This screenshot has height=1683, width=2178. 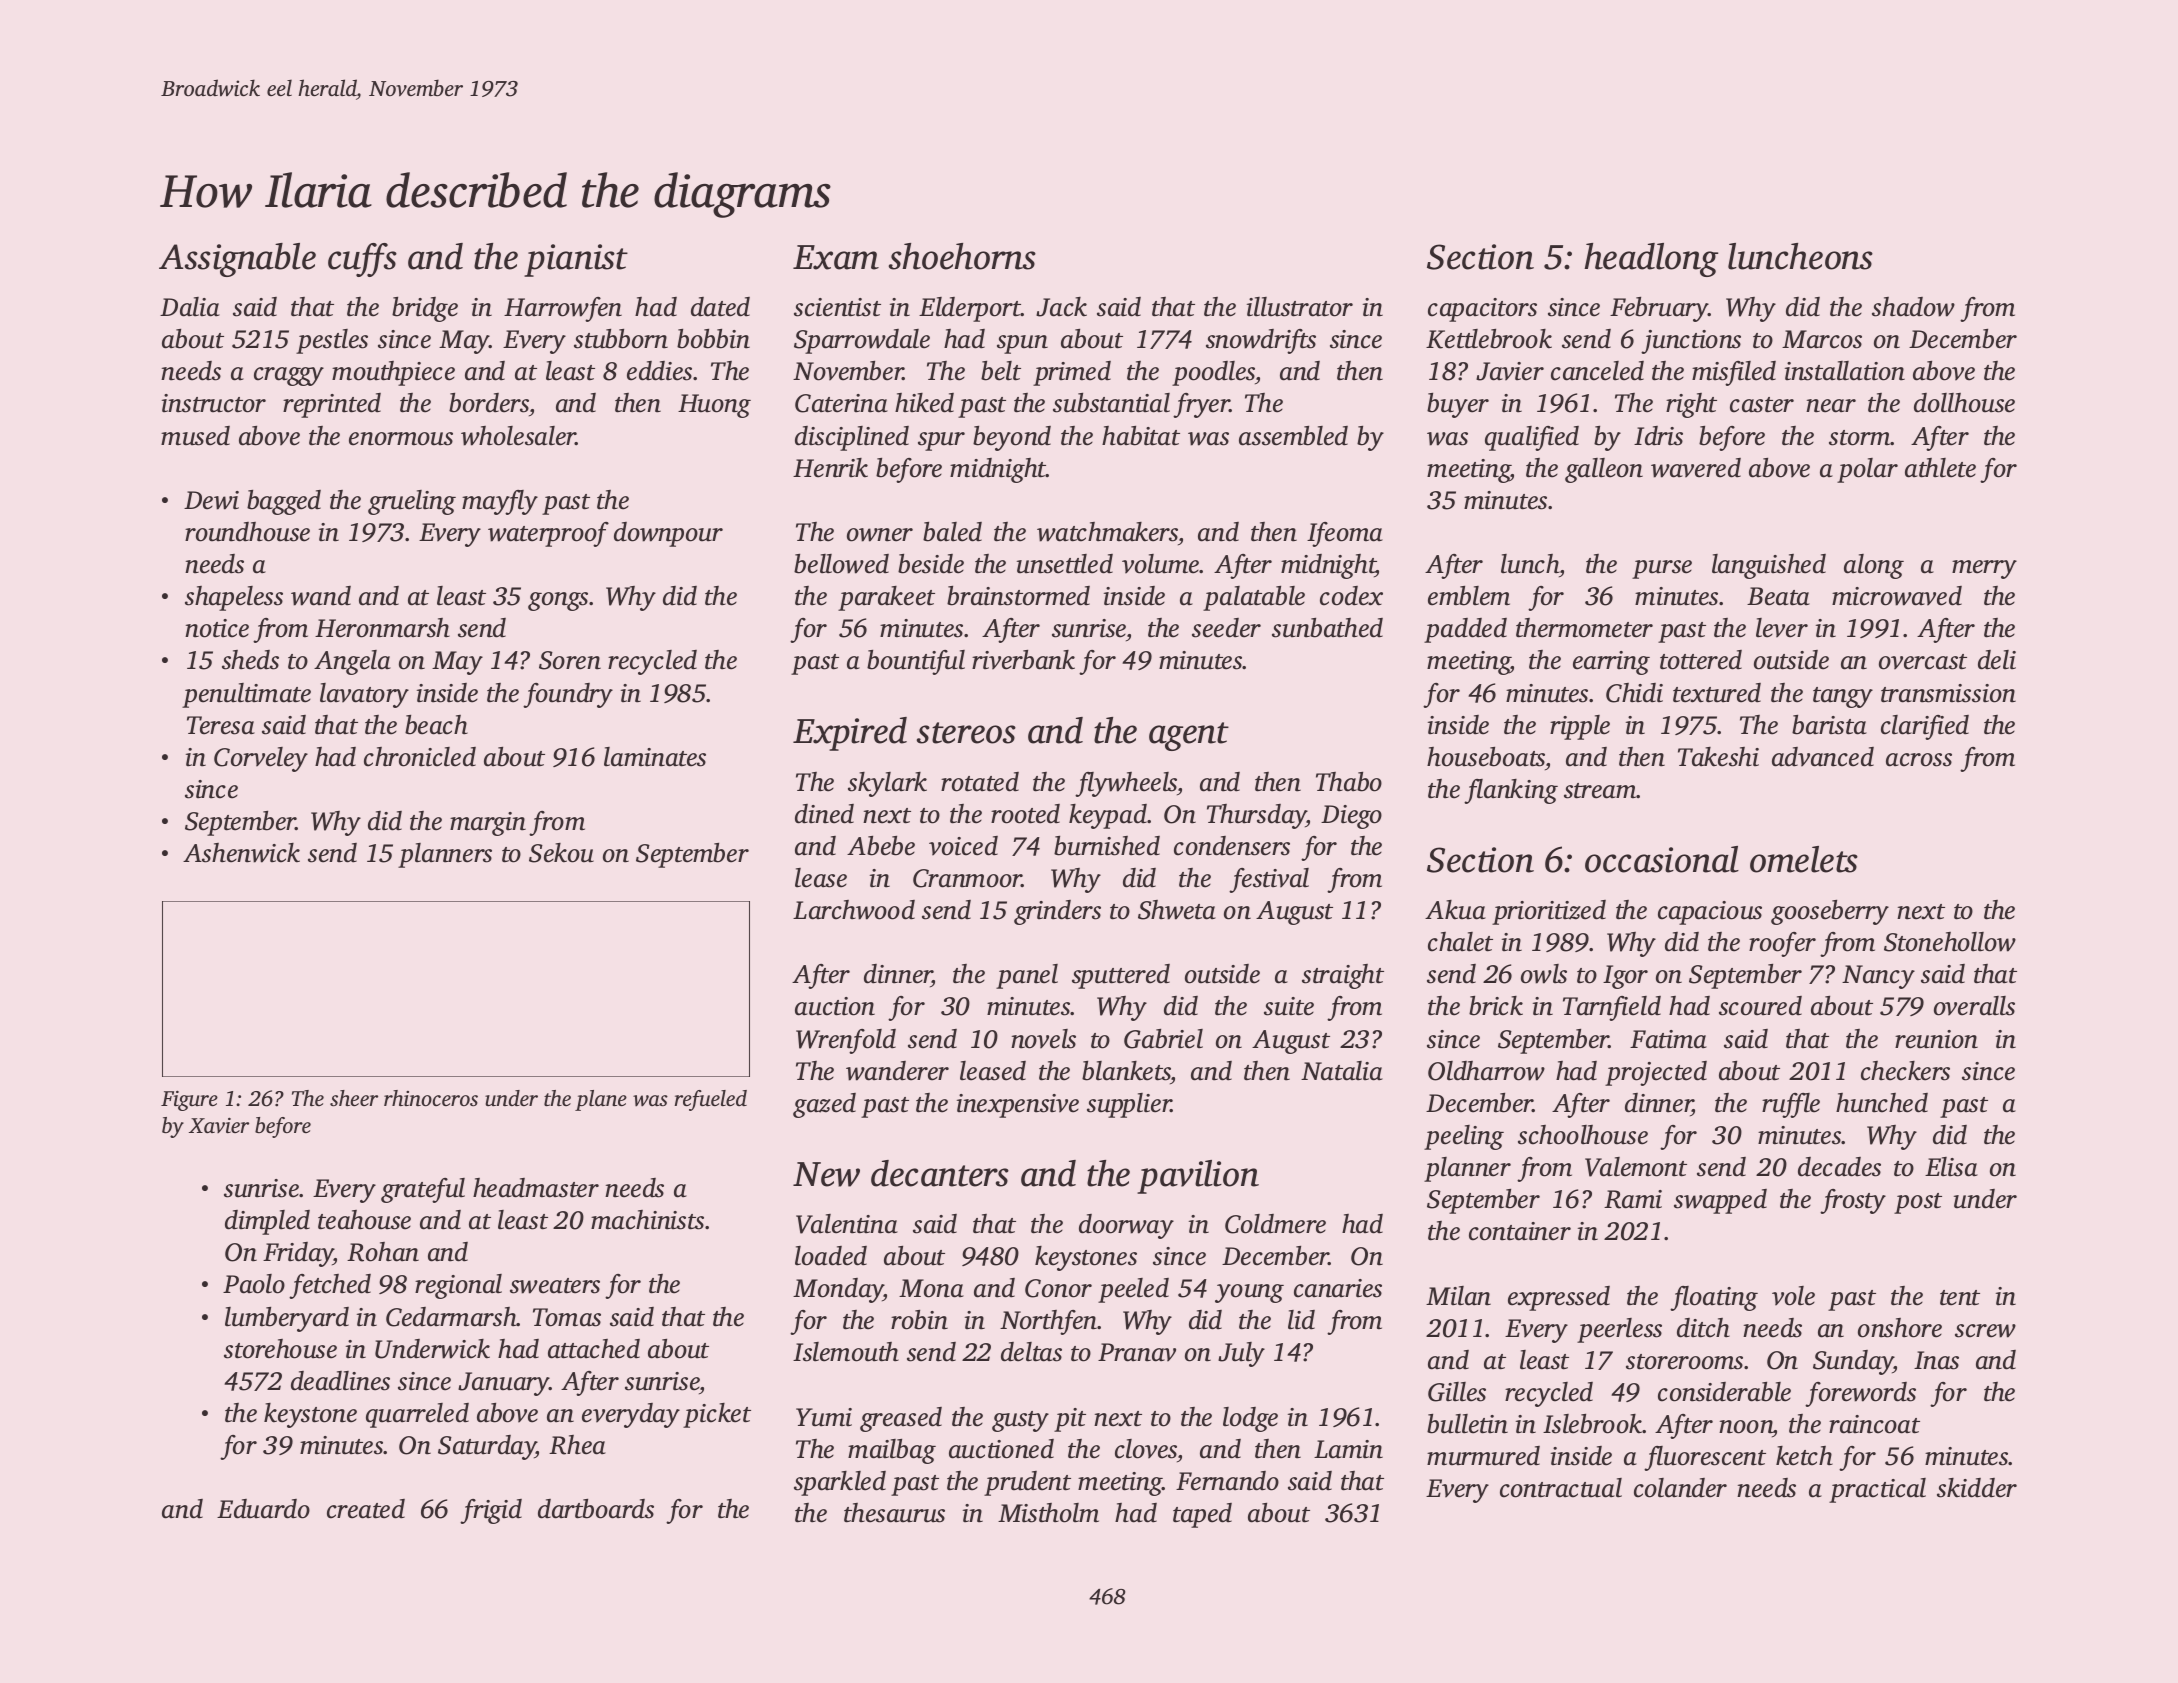 What do you see at coordinates (366, 1509) in the screenshot?
I see `created` at bounding box center [366, 1509].
